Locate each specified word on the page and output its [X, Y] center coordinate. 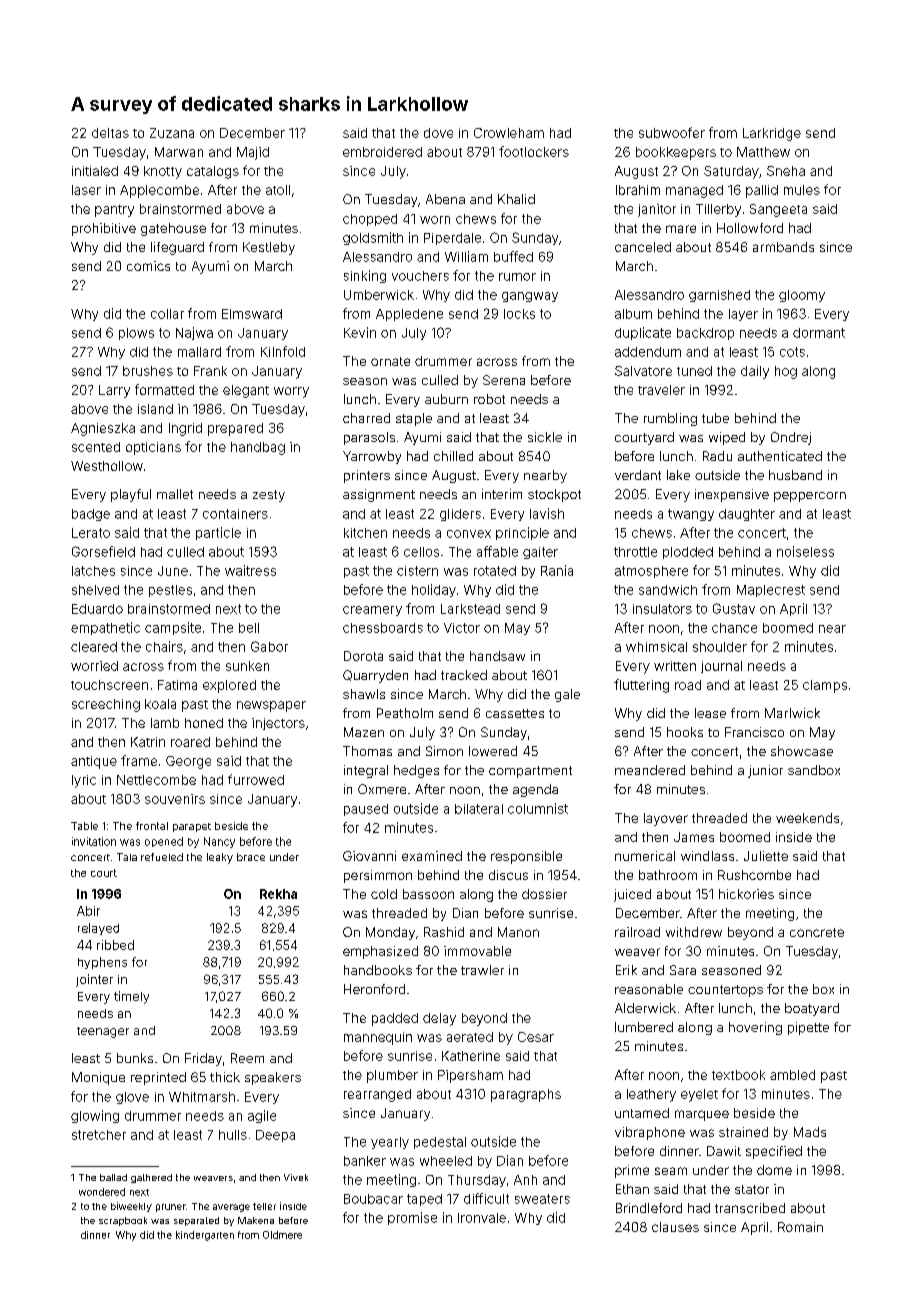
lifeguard [177, 248]
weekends [807, 818]
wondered [102, 1192]
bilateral [479, 809]
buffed [513, 256]
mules [802, 190]
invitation [94, 841]
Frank [210, 371]
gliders [460, 515]
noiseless [805, 551]
